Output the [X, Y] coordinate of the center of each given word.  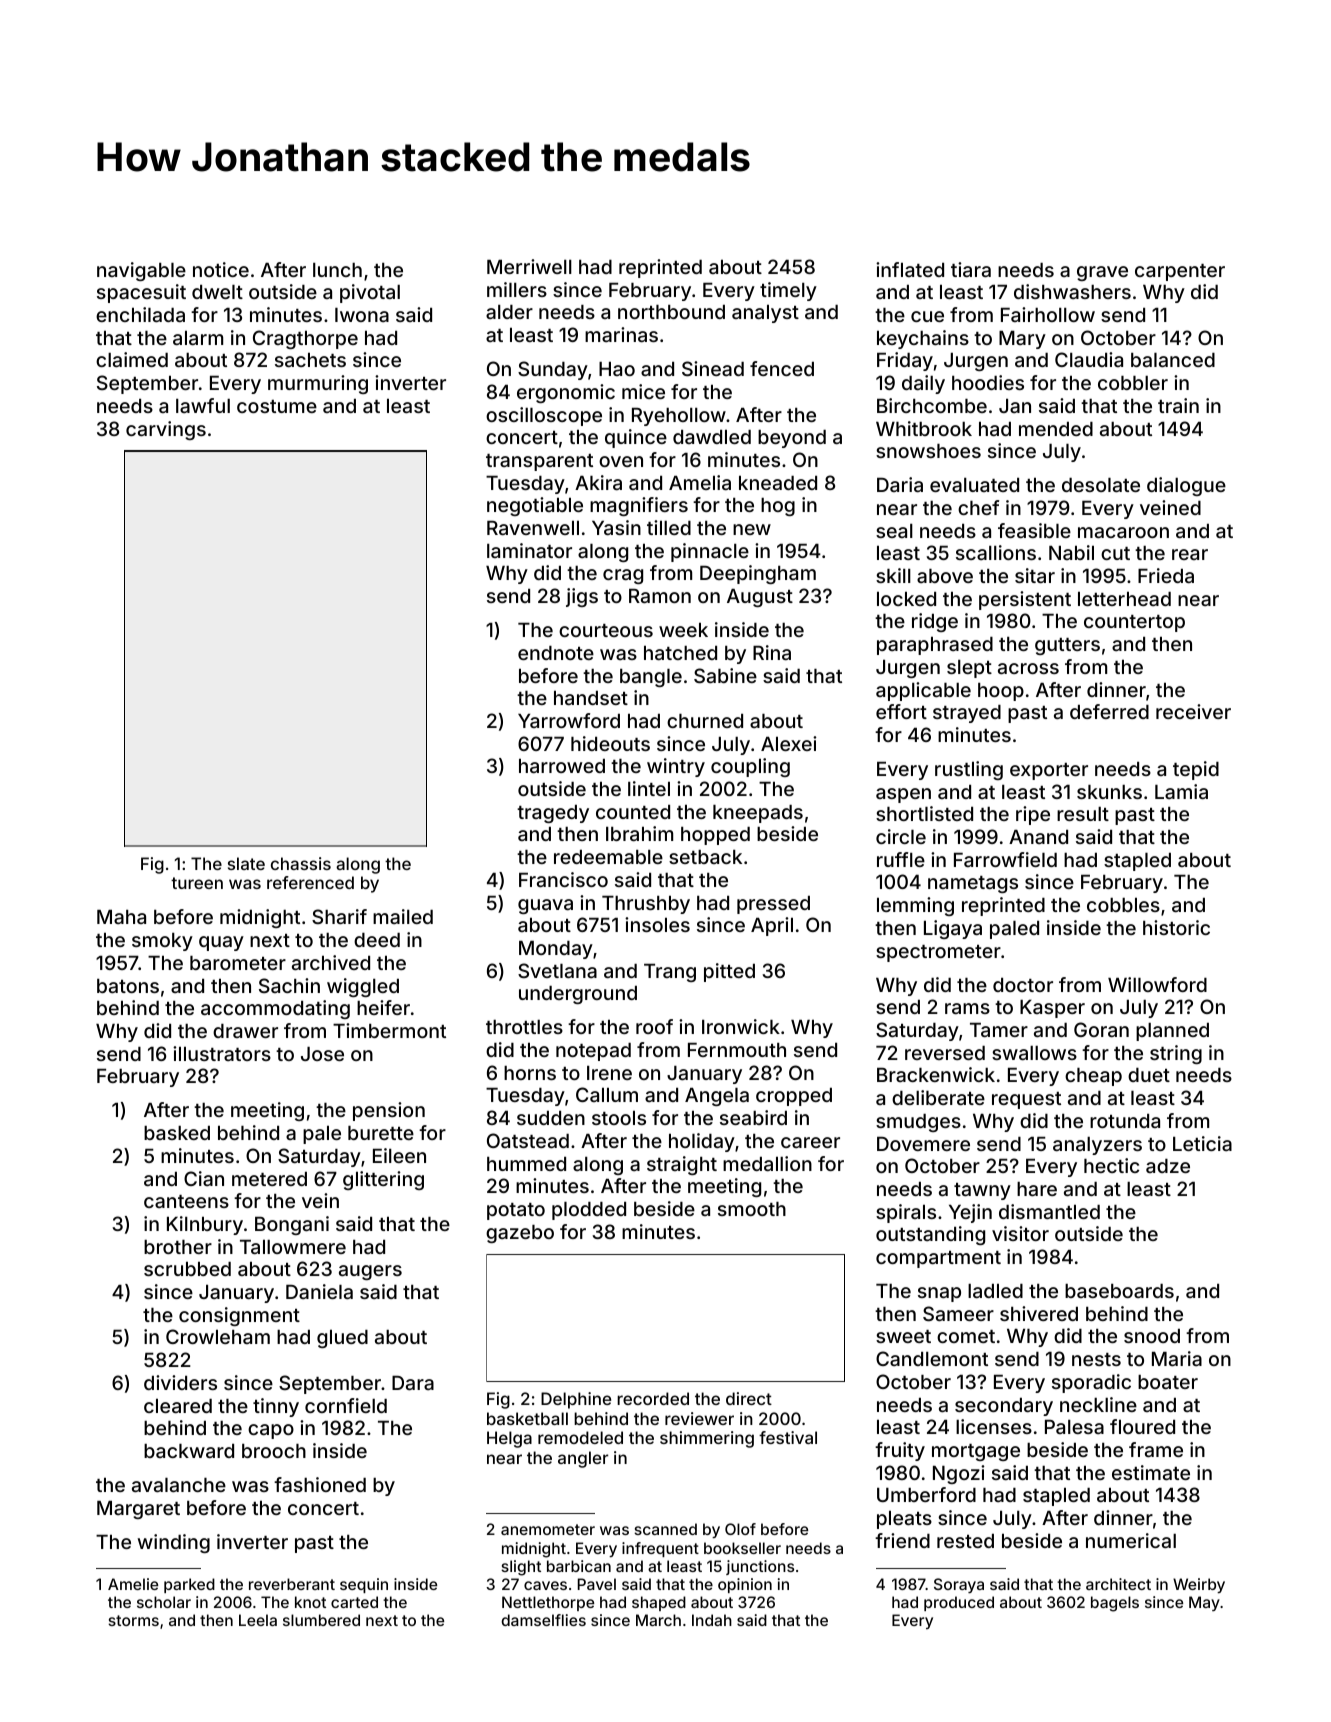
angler [583, 1459]
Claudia [1089, 359]
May [1204, 1603]
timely [788, 291]
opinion [745, 1585]
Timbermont [389, 1030]
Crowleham [218, 1336]
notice [221, 269]
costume [277, 406]
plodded [589, 1211]
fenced [782, 368]
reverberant [292, 1584]
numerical [1131, 1540]
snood [1152, 1336]
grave [1102, 273]
